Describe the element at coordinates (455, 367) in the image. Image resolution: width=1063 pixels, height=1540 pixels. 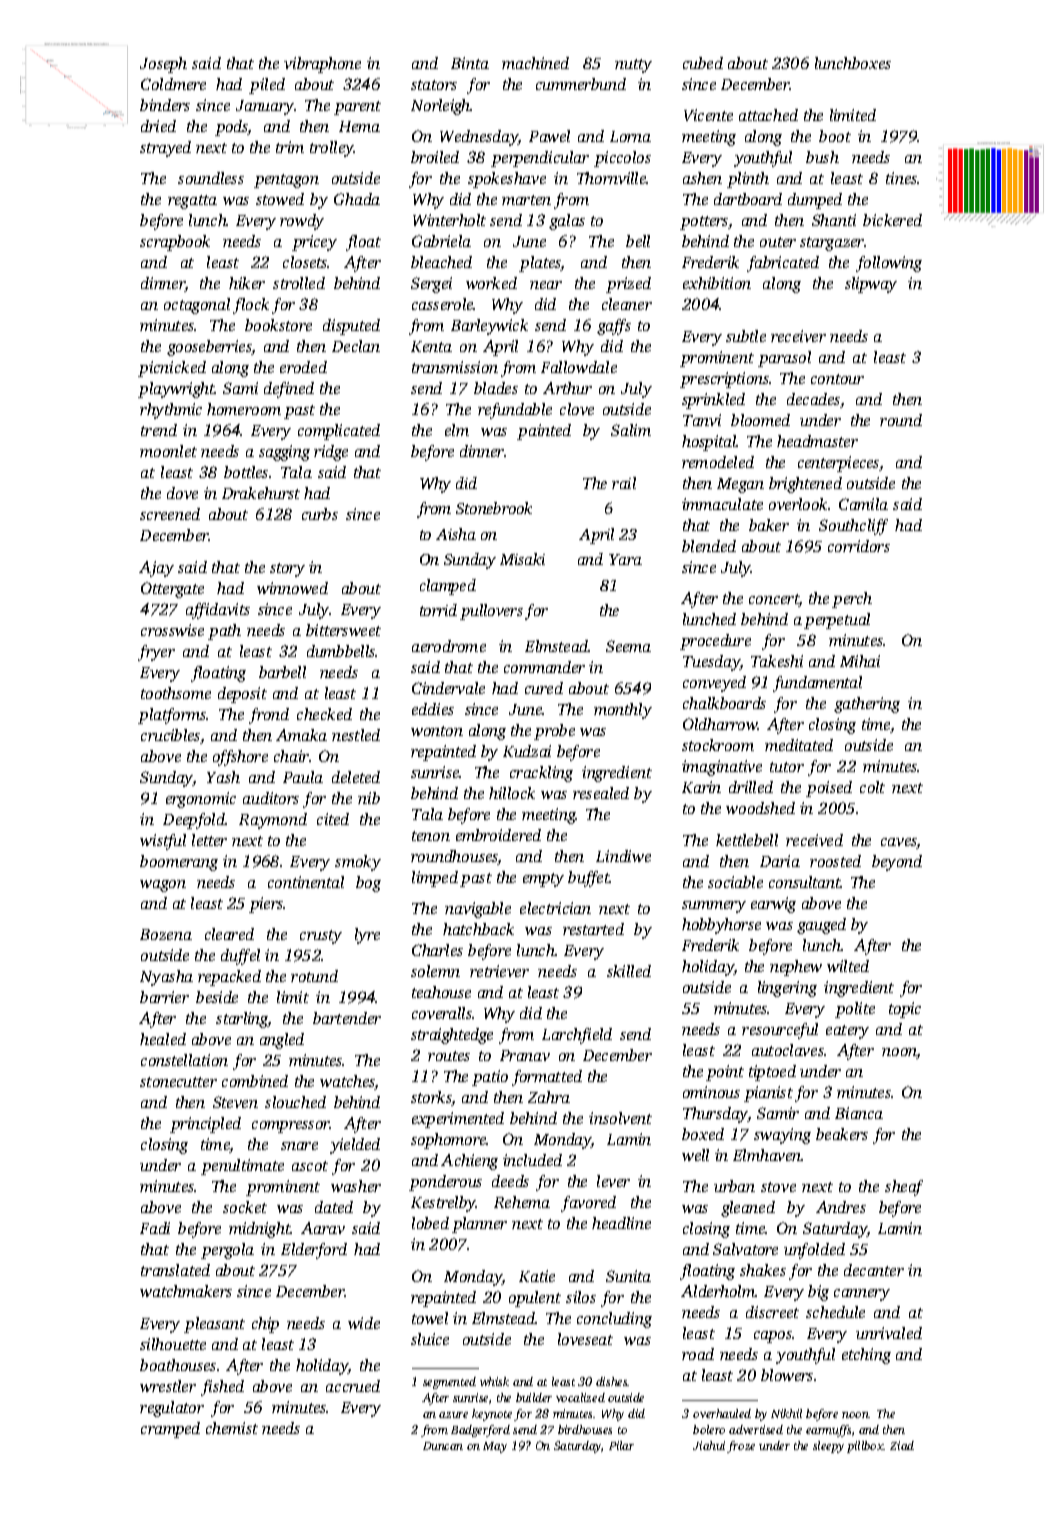
I see `transmission` at that location.
